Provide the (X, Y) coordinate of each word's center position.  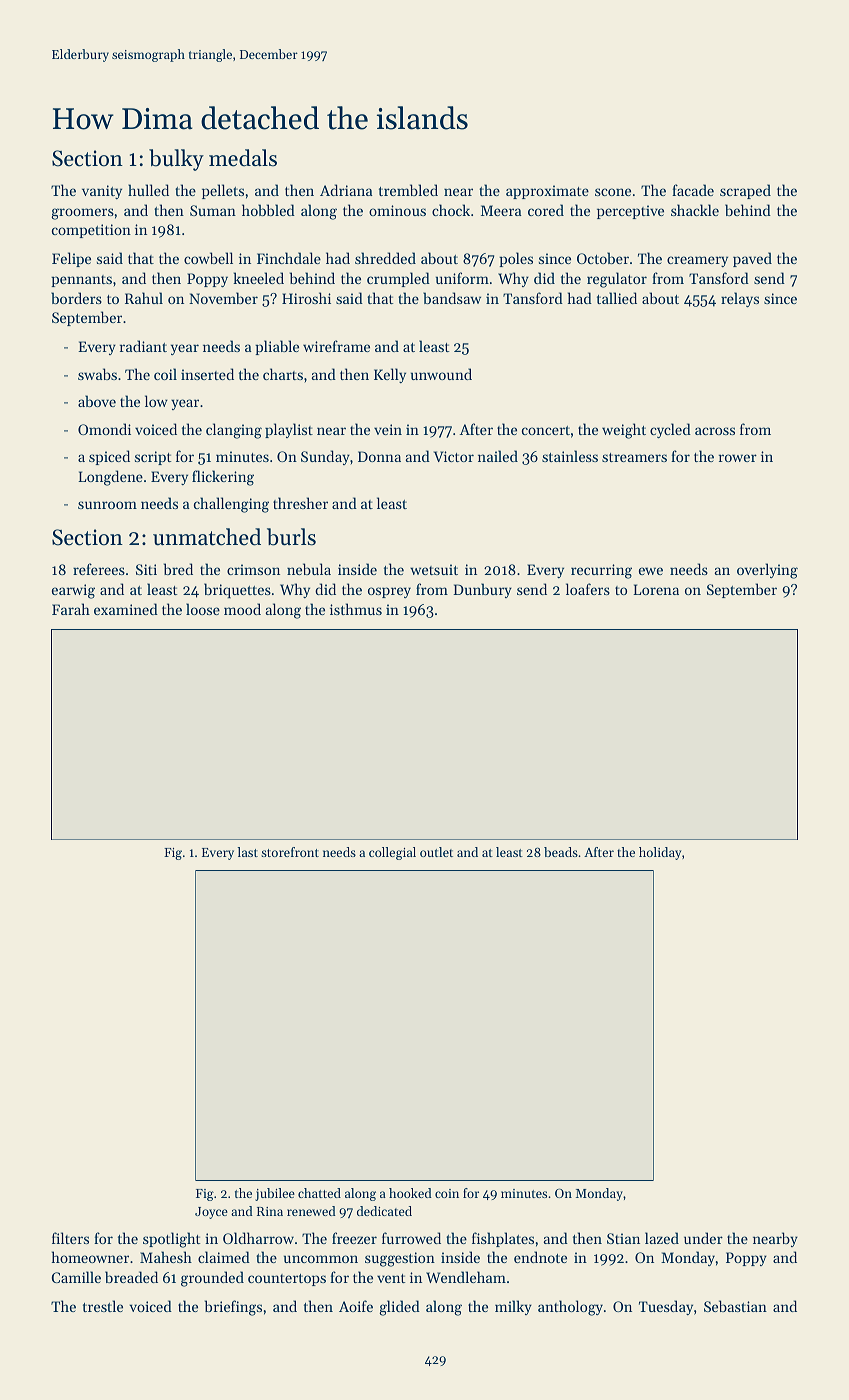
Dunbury (482, 590)
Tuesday (666, 1307)
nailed (498, 456)
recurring (601, 571)
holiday (660, 853)
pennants (81, 281)
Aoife (356, 1306)
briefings (233, 1308)
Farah (71, 609)
